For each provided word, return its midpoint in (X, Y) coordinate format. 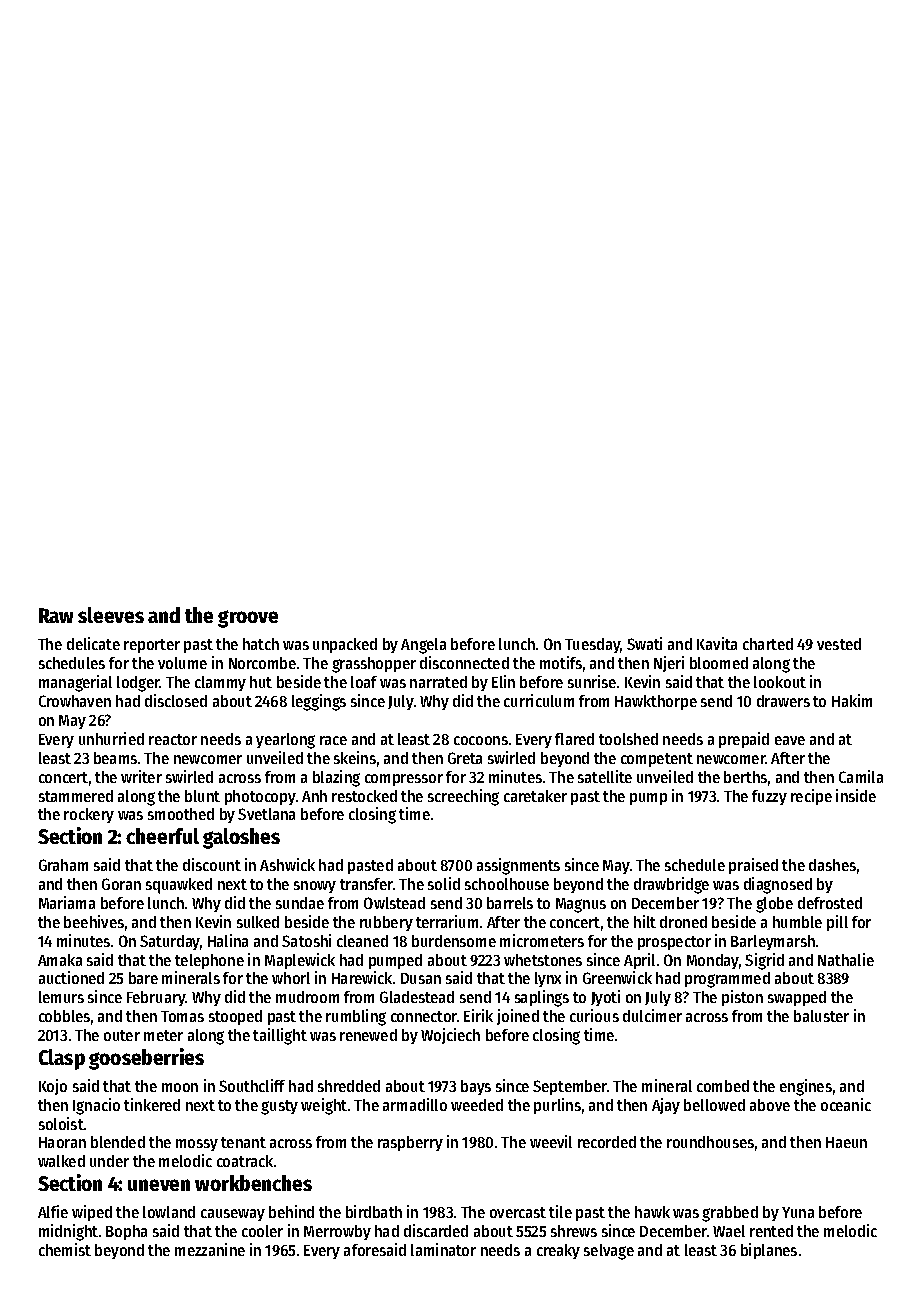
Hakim (852, 700)
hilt (645, 921)
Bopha (126, 1232)
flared (574, 739)
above (770, 1105)
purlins (557, 1106)
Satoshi (306, 940)
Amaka (60, 960)
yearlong (285, 741)
